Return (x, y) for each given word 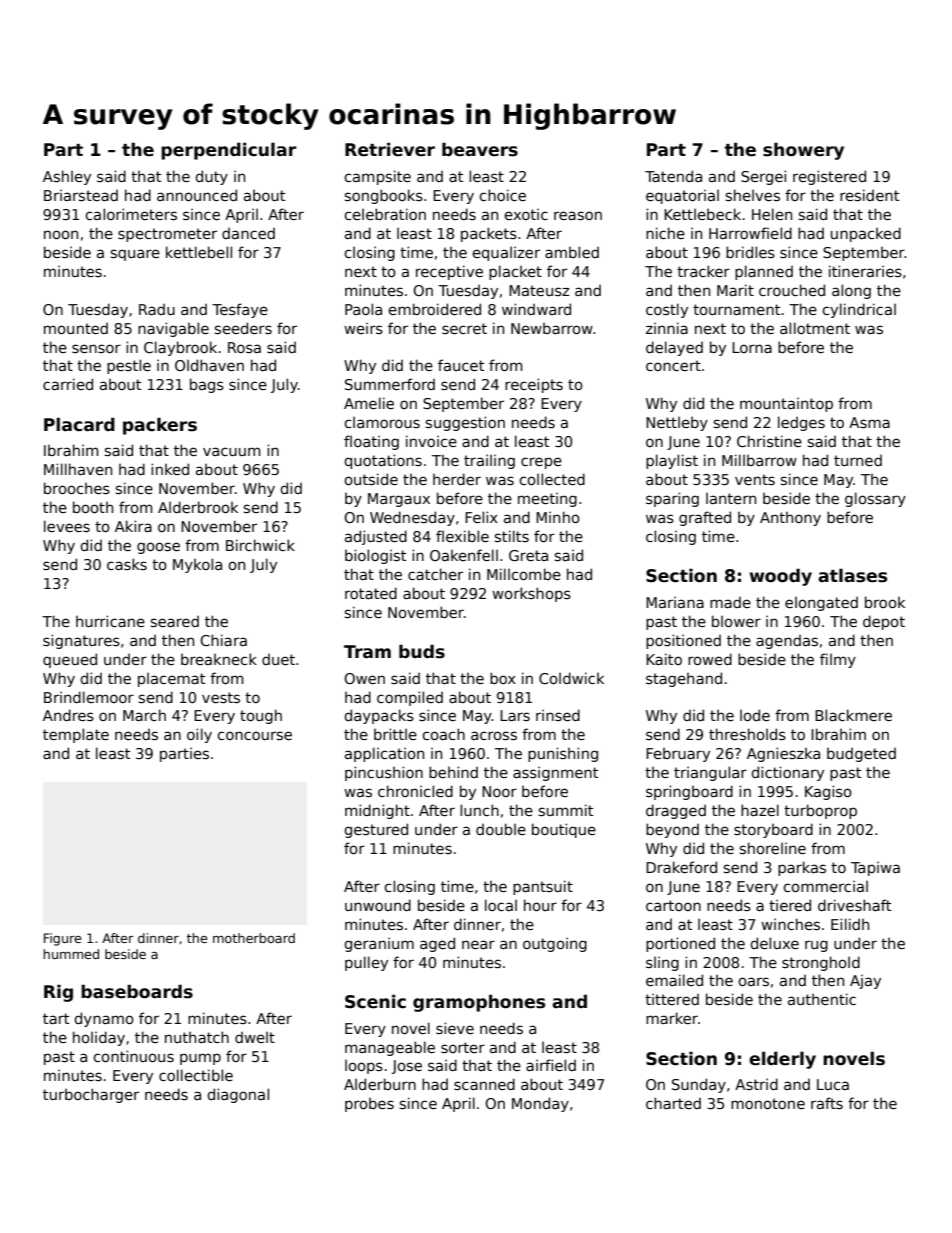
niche (665, 233)
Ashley (67, 177)
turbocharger (91, 1095)
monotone (768, 1103)
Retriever (390, 149)
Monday (540, 1104)
